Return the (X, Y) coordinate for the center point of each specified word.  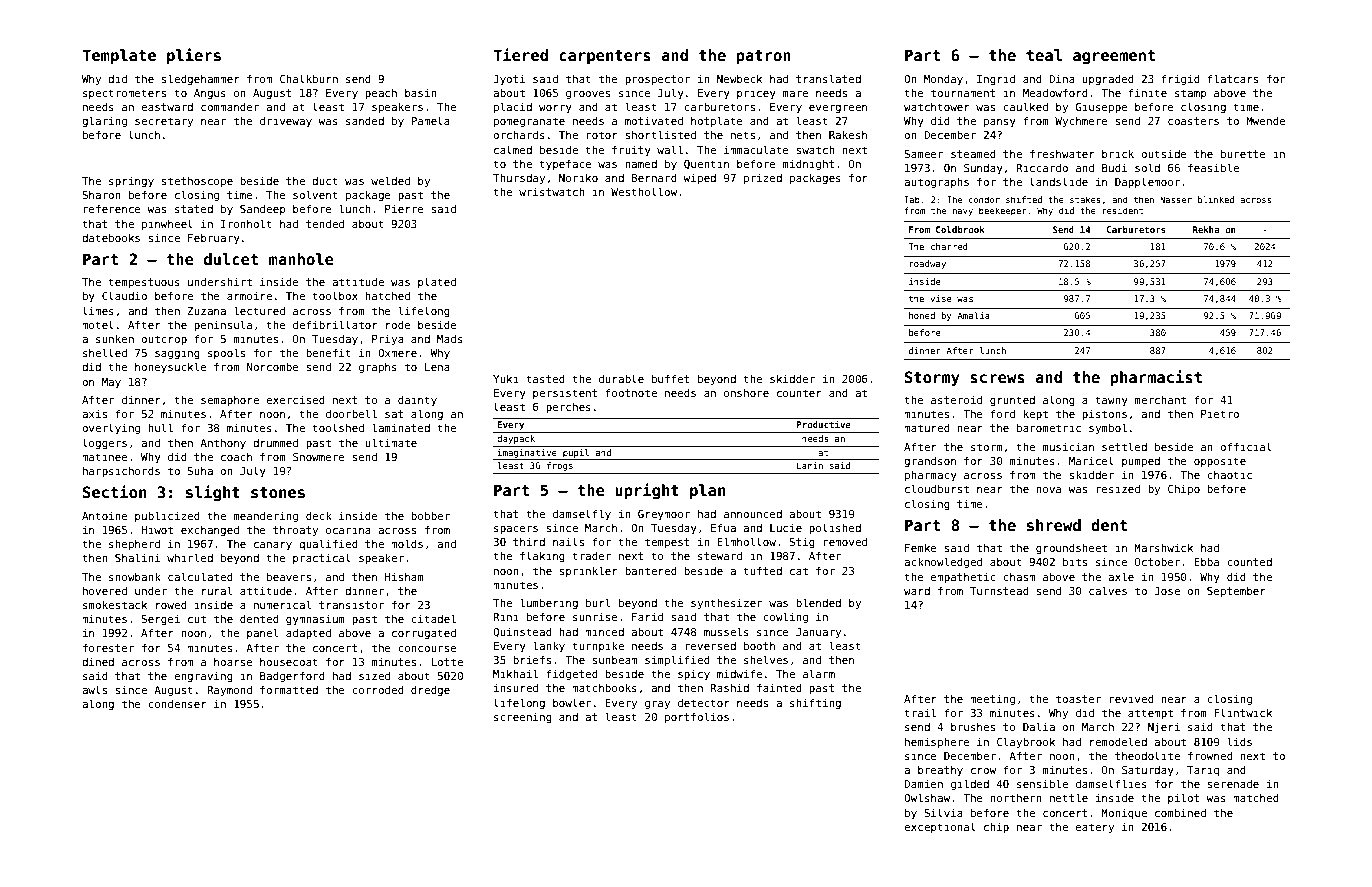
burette (1243, 153)
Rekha (1206, 229)
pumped (1141, 462)
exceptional (940, 827)
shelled (105, 352)
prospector (657, 80)
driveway (286, 121)
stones (278, 493)
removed (845, 541)
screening (523, 717)
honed (922, 315)
